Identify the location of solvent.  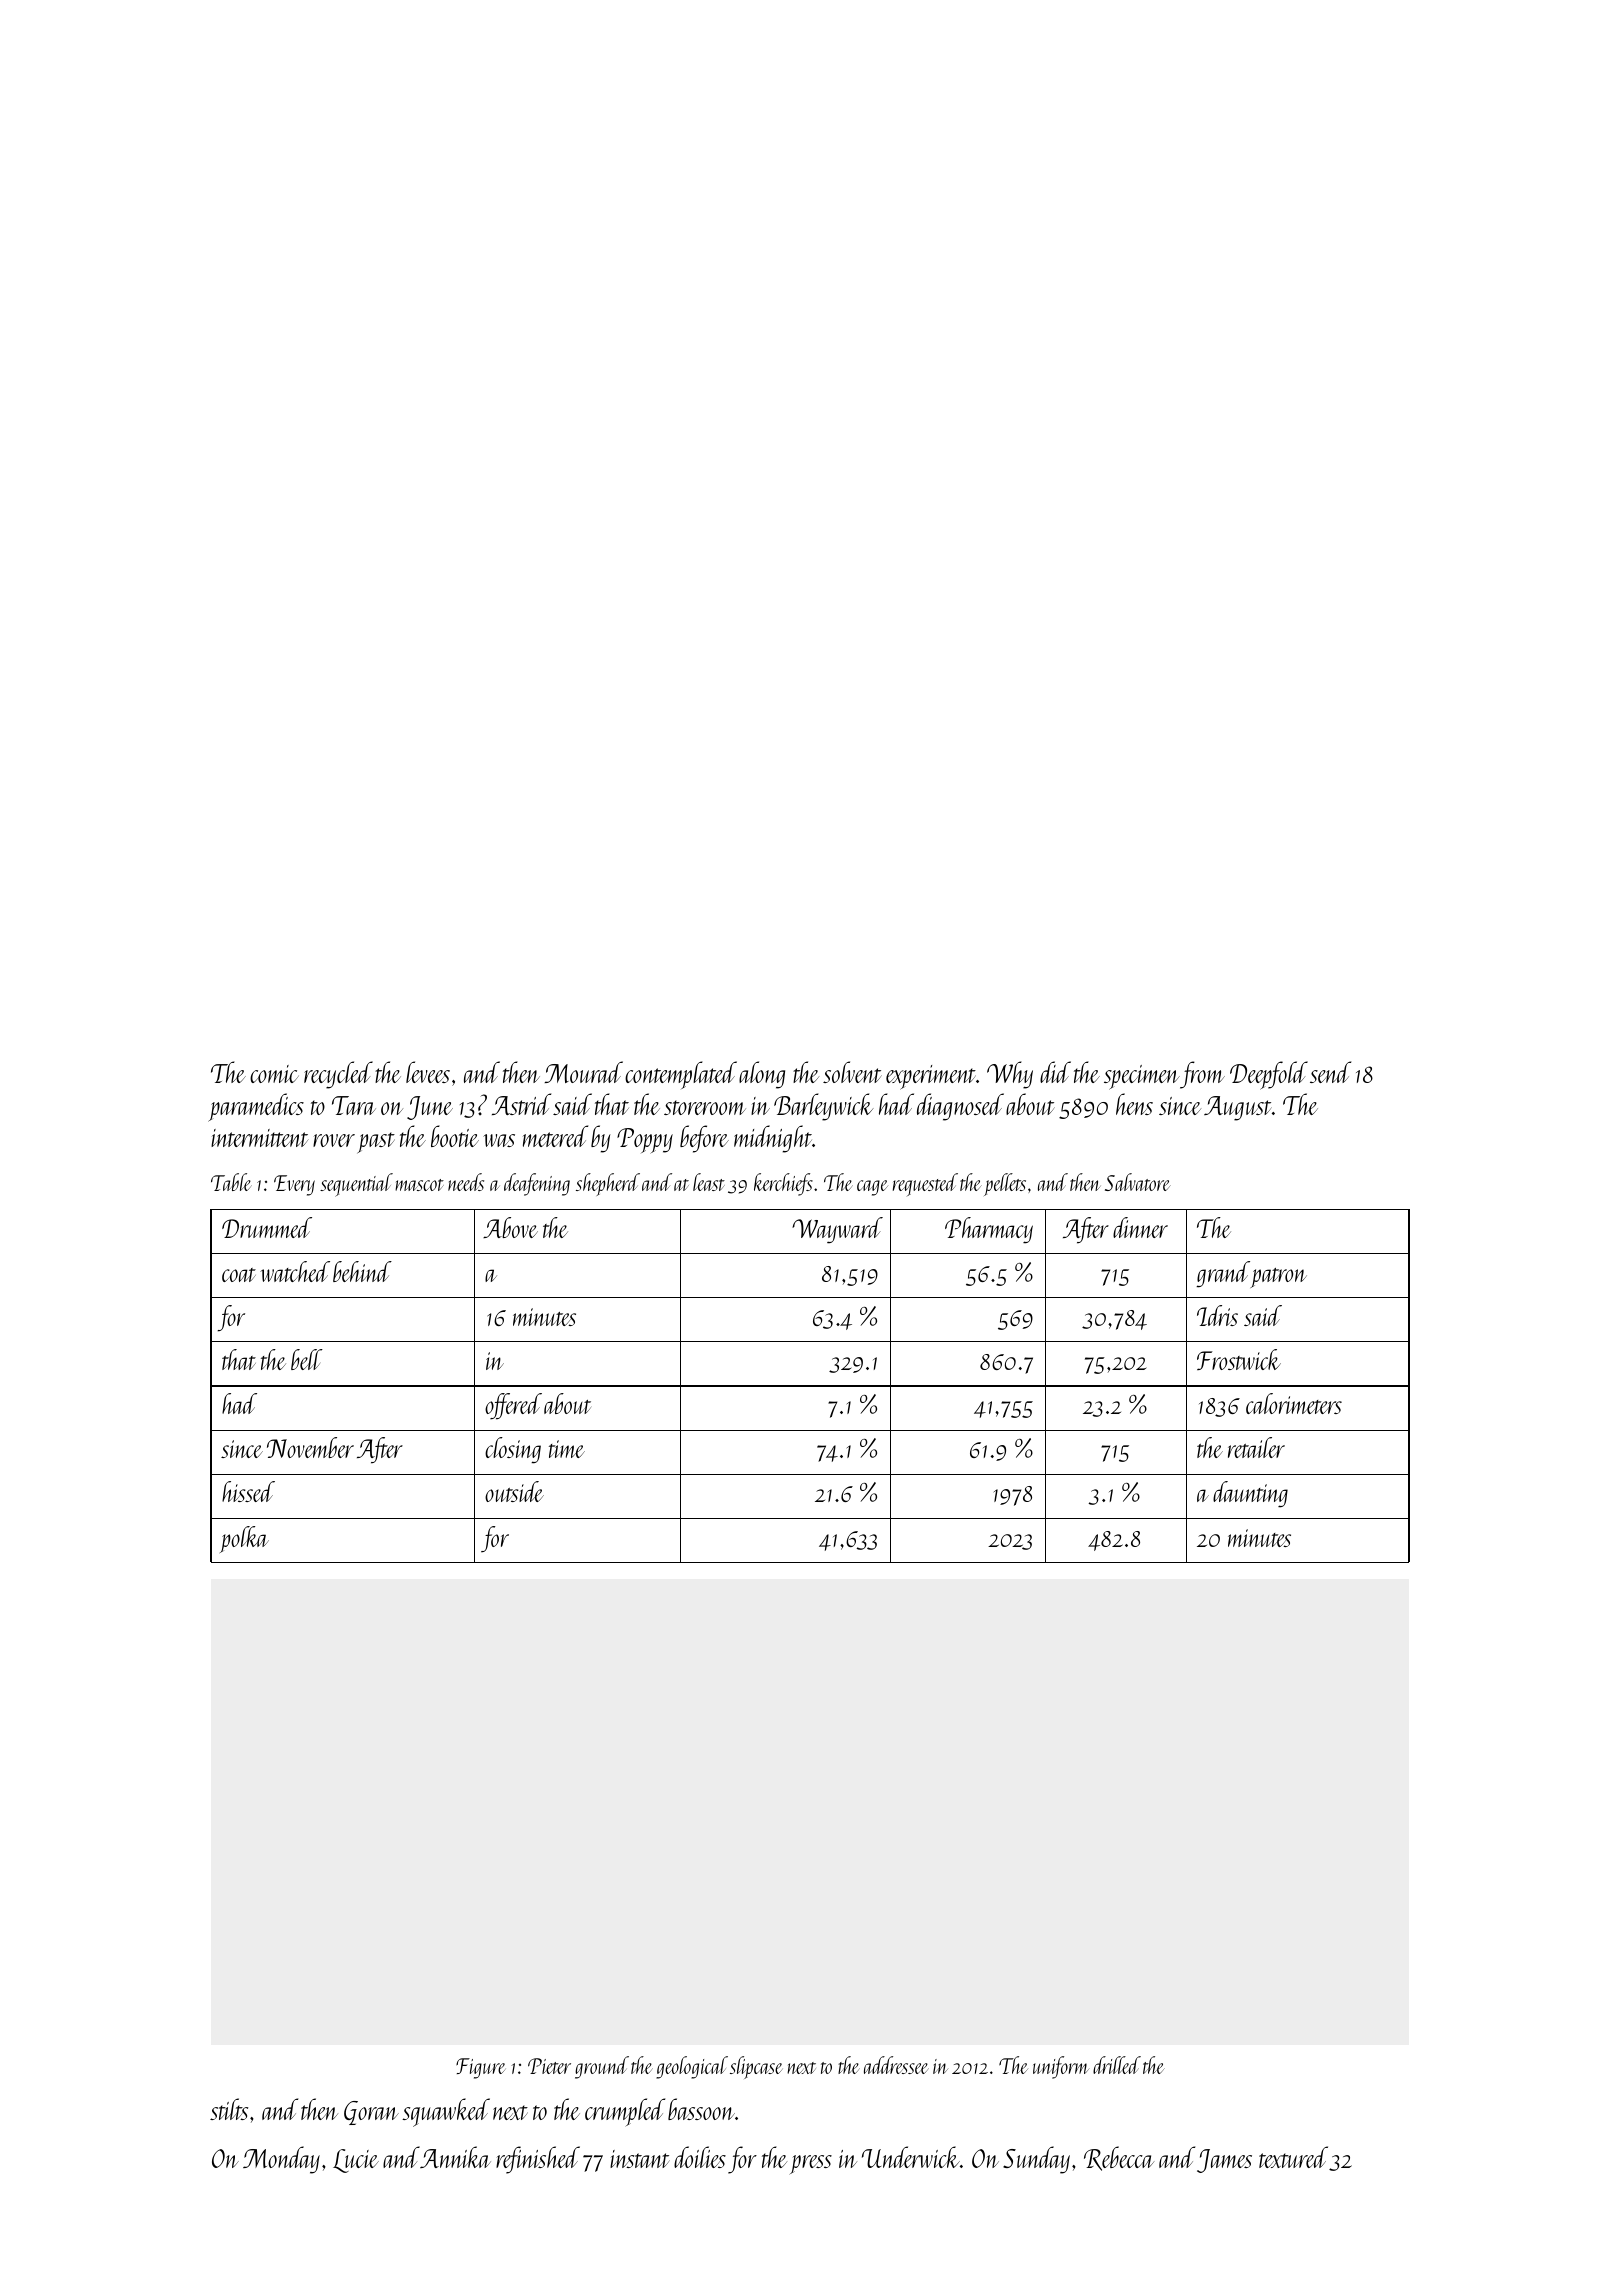
(852, 1072).
